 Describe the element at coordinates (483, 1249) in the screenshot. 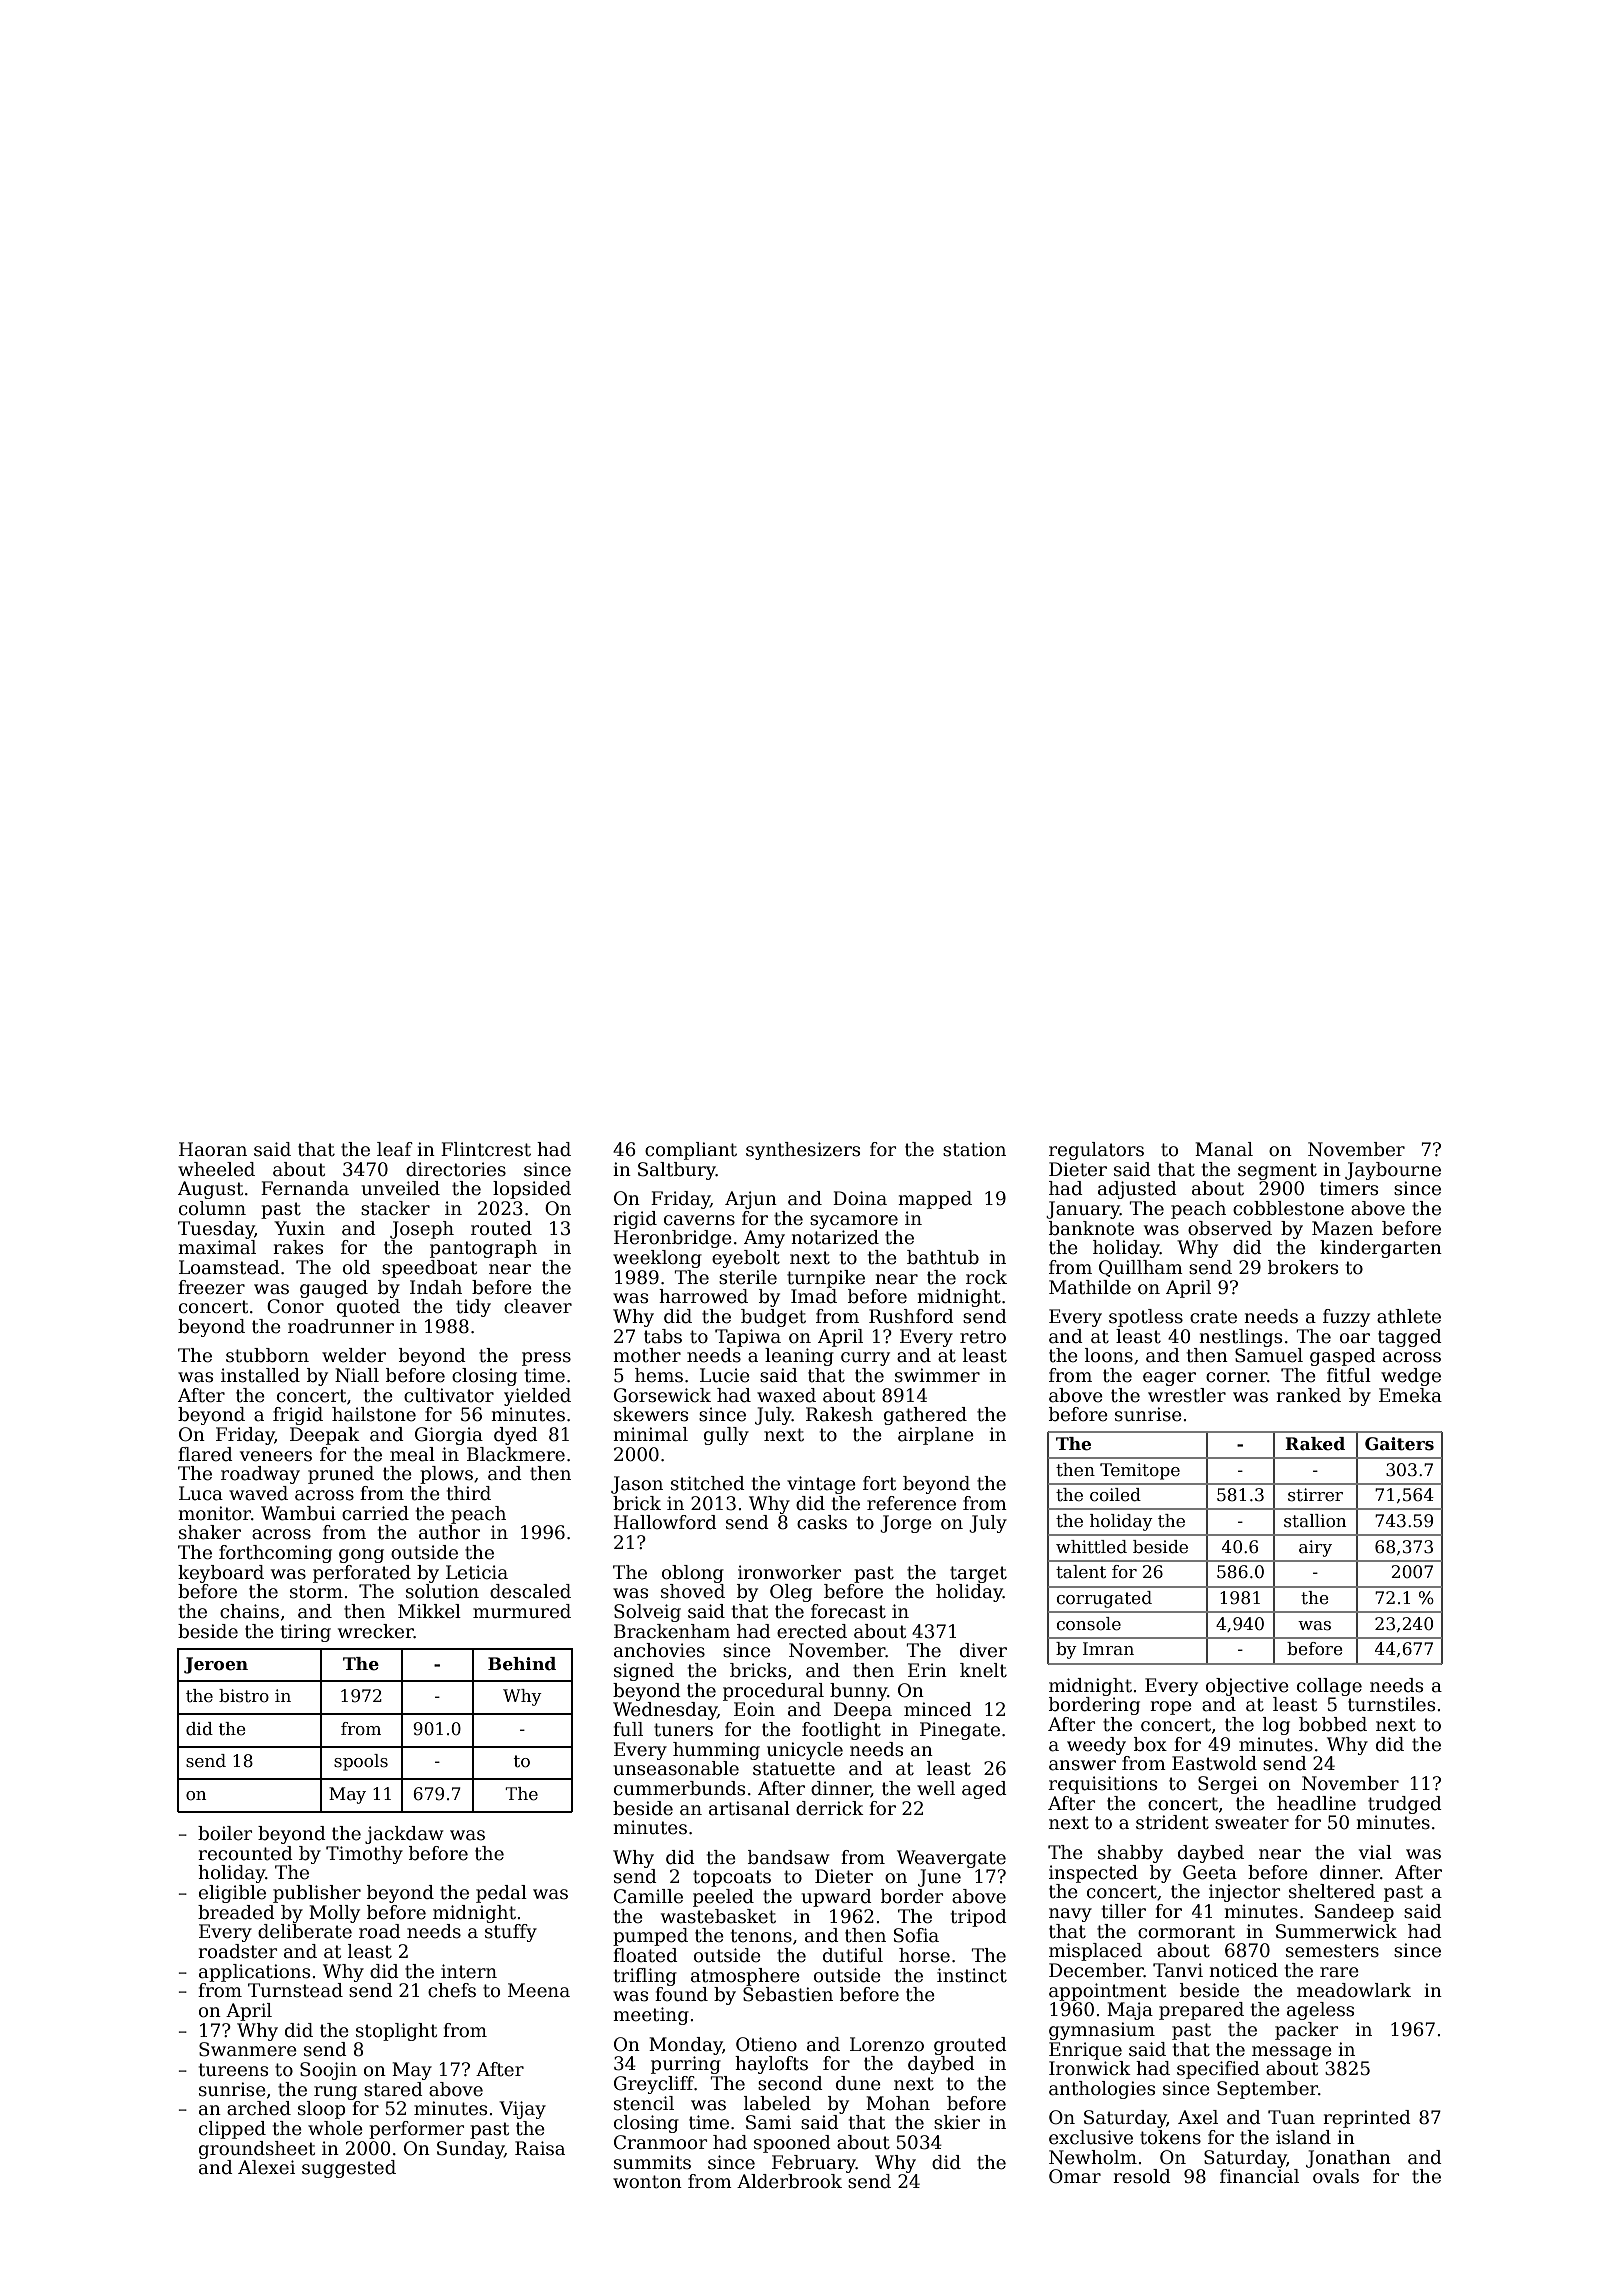

I see `pantograph` at that location.
